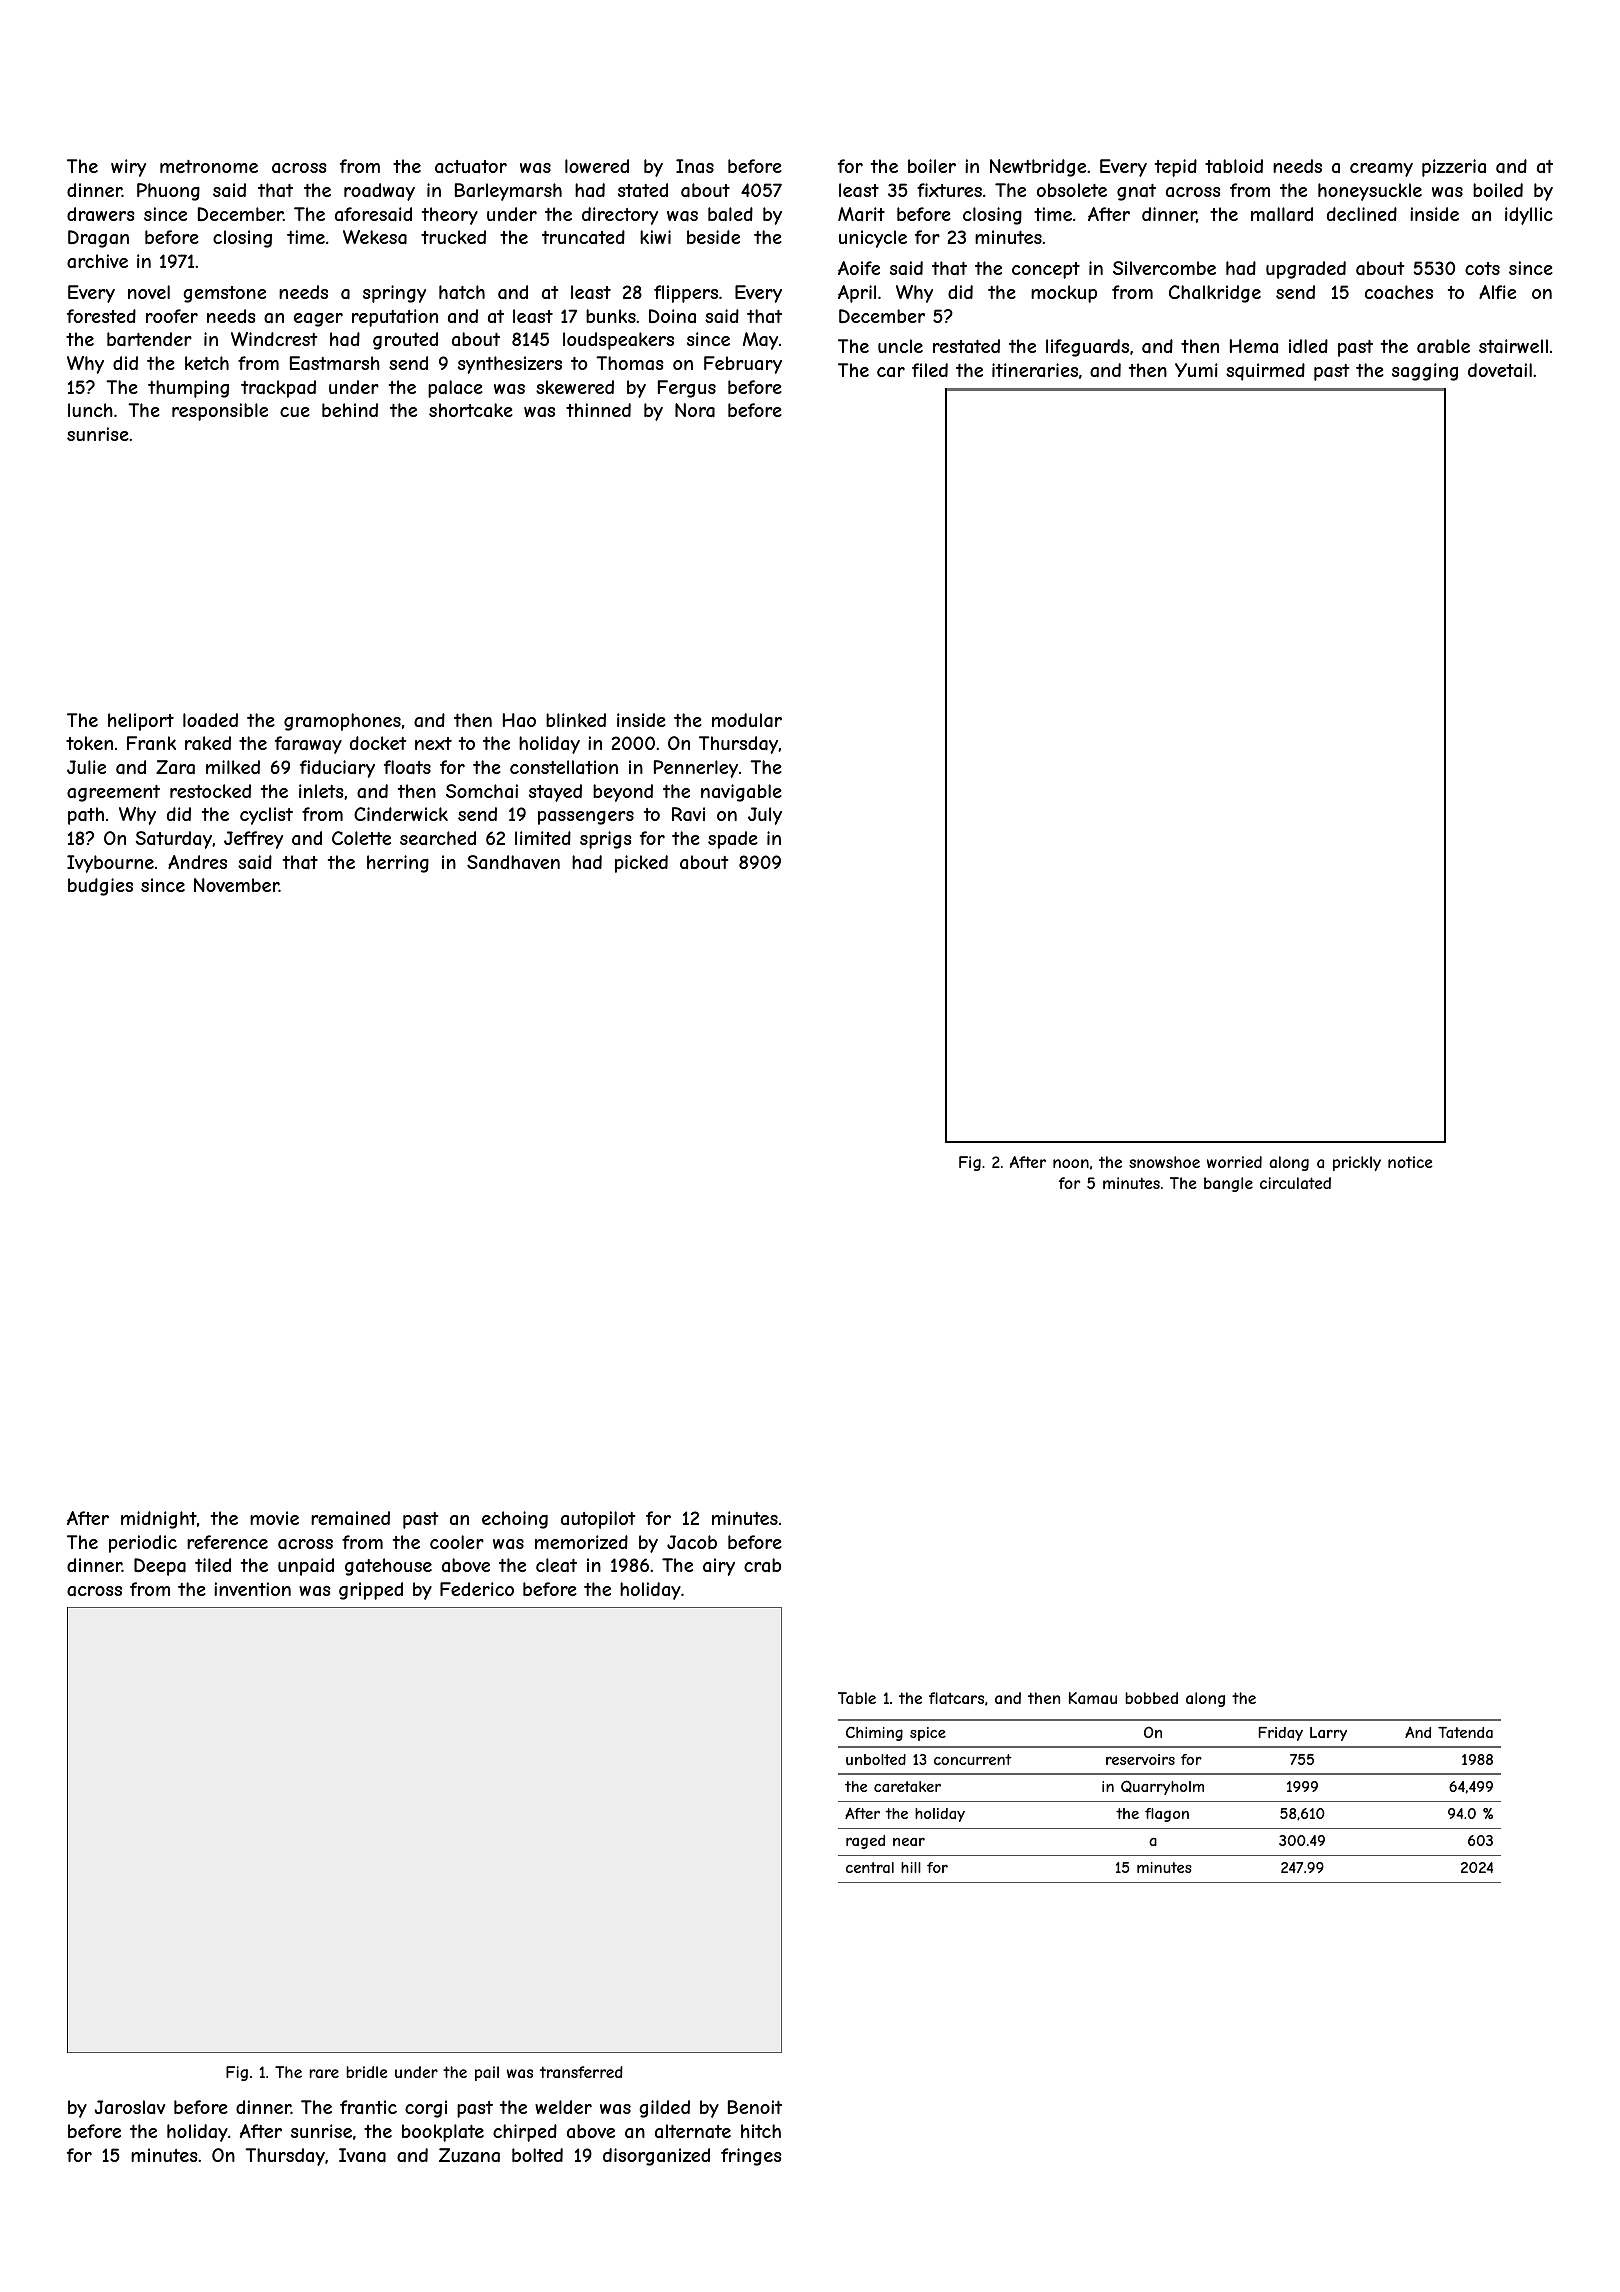 This image has width=1620, height=2292. What do you see at coordinates (1176, 168) in the image?
I see `tepid` at bounding box center [1176, 168].
